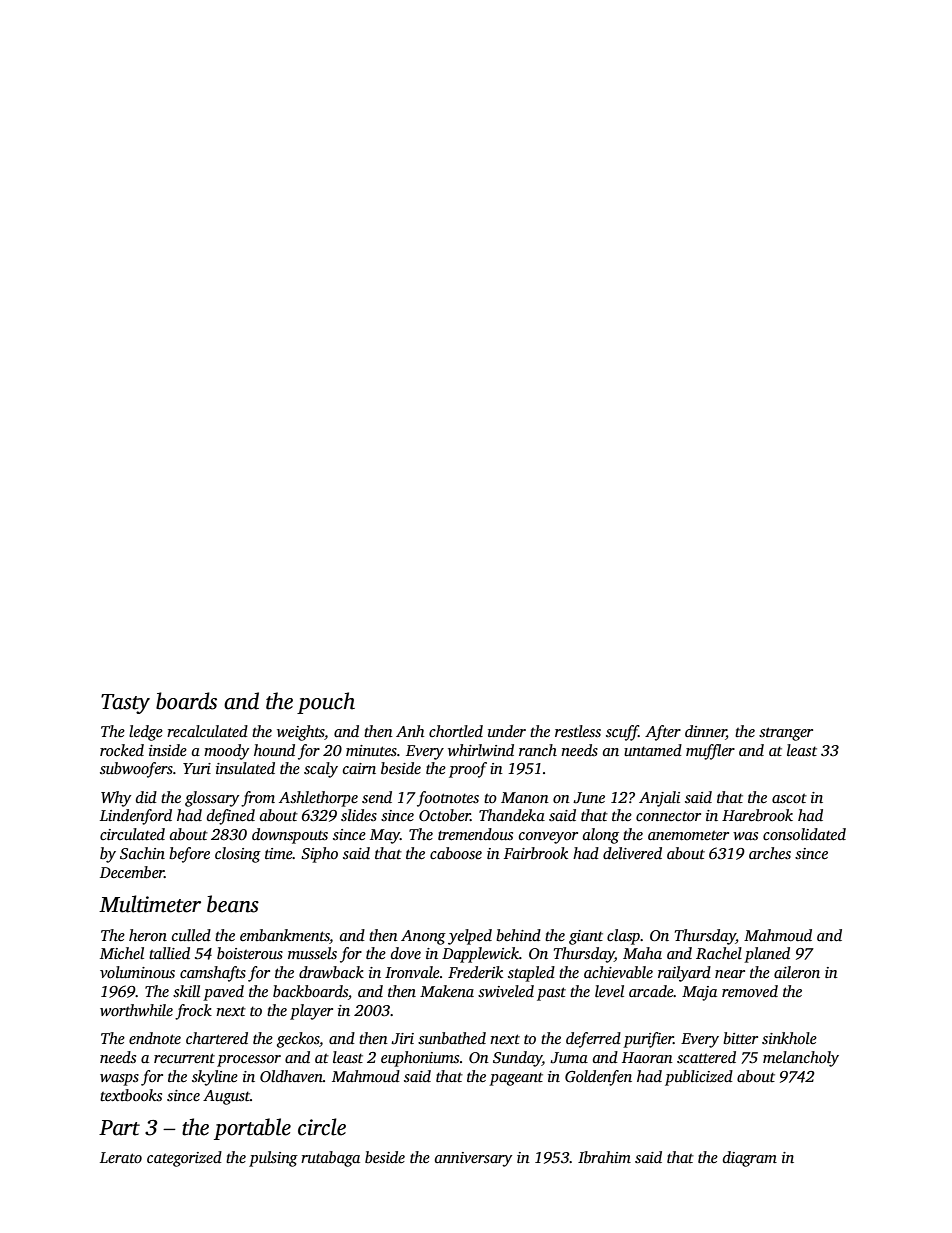 This page has height=1233, width=952. Describe the element at coordinates (578, 731) in the page. I see `restless` at that location.
